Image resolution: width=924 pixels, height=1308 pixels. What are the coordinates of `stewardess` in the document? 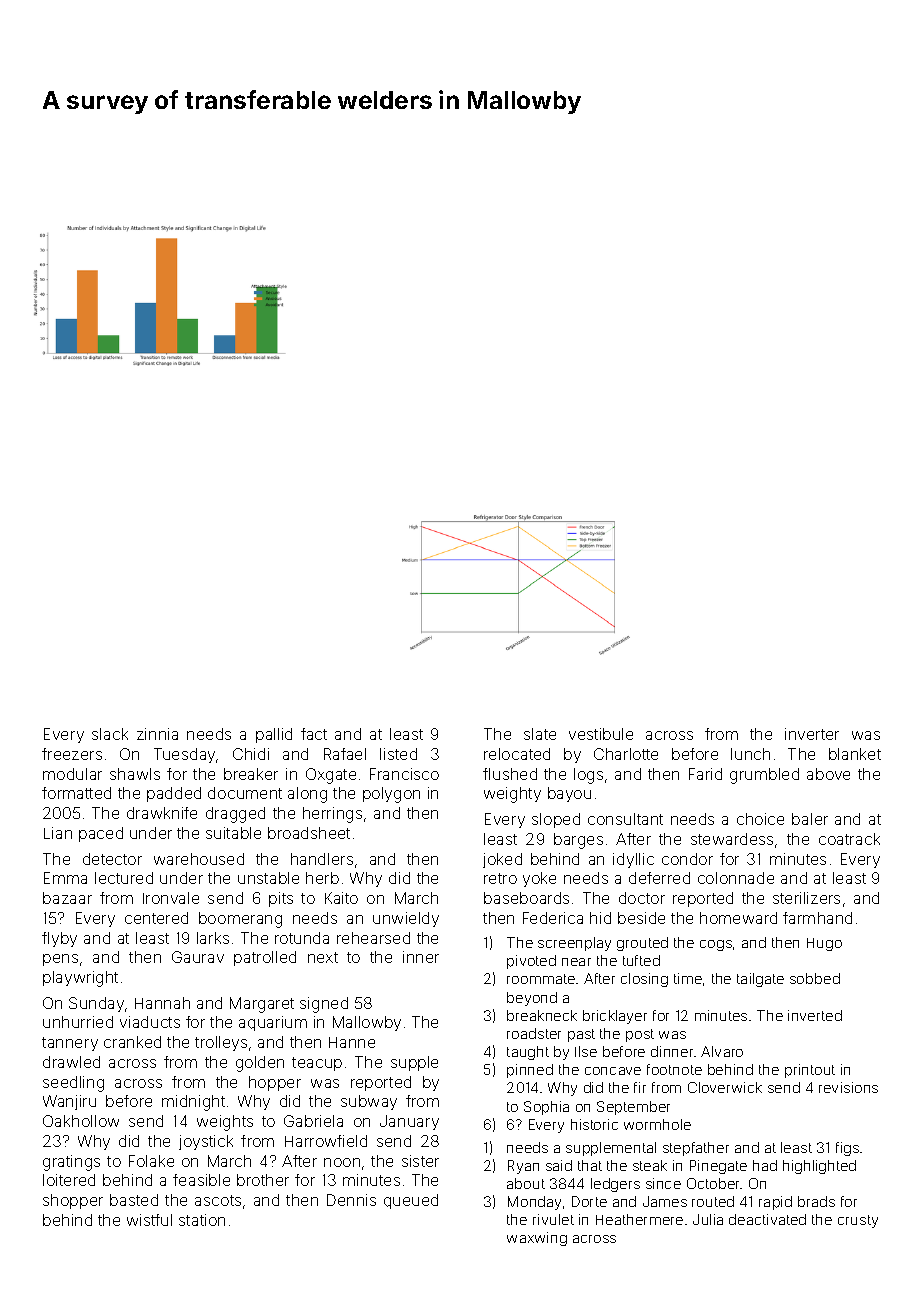 It's located at (732, 839).
